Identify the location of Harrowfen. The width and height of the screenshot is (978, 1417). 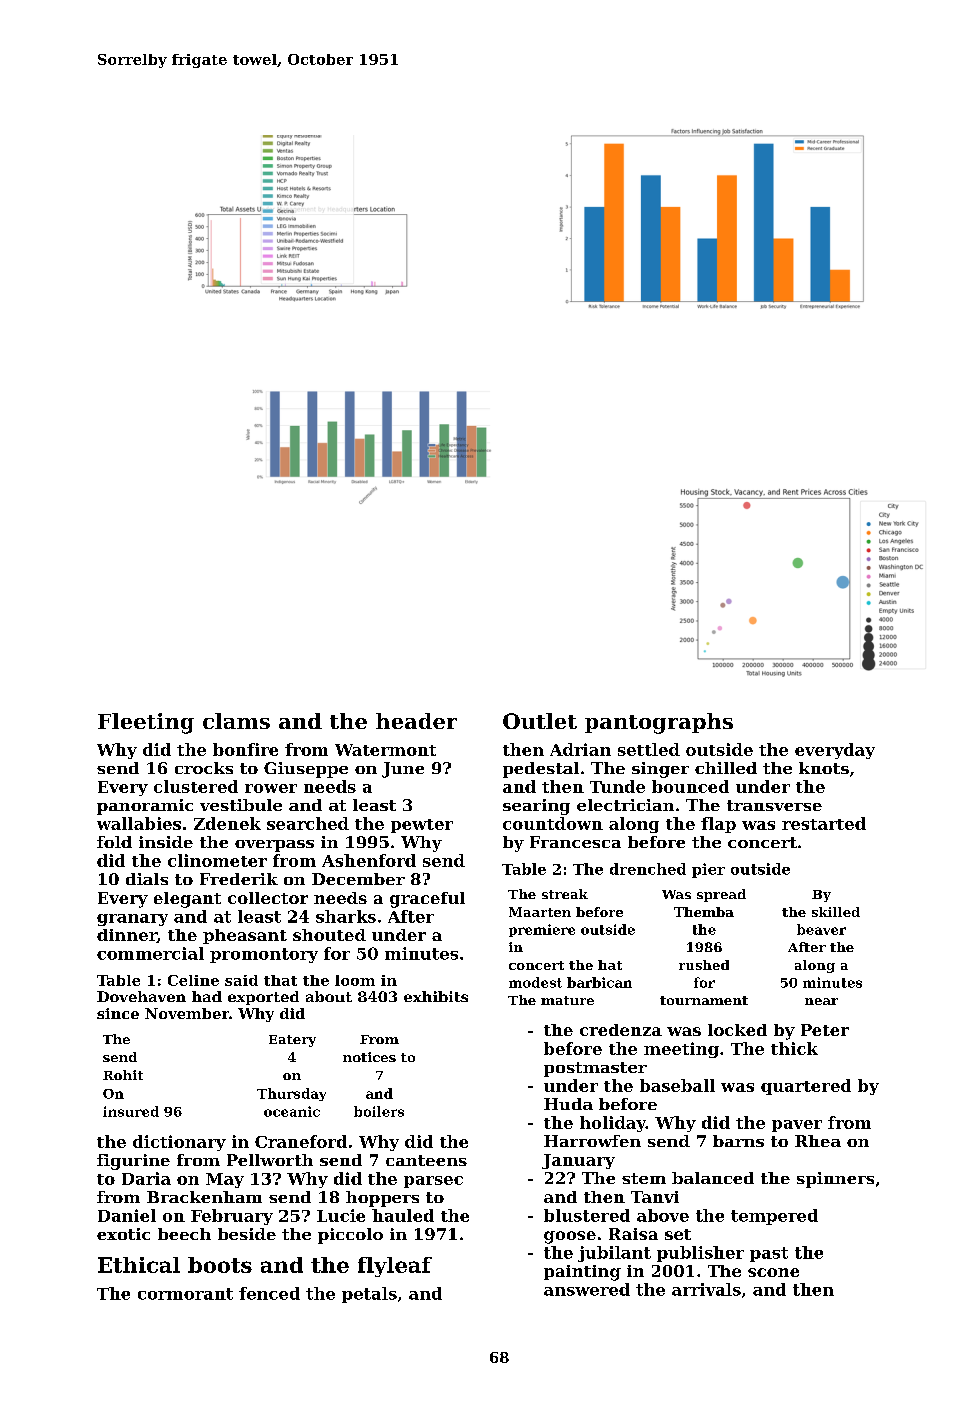
(592, 1141).
